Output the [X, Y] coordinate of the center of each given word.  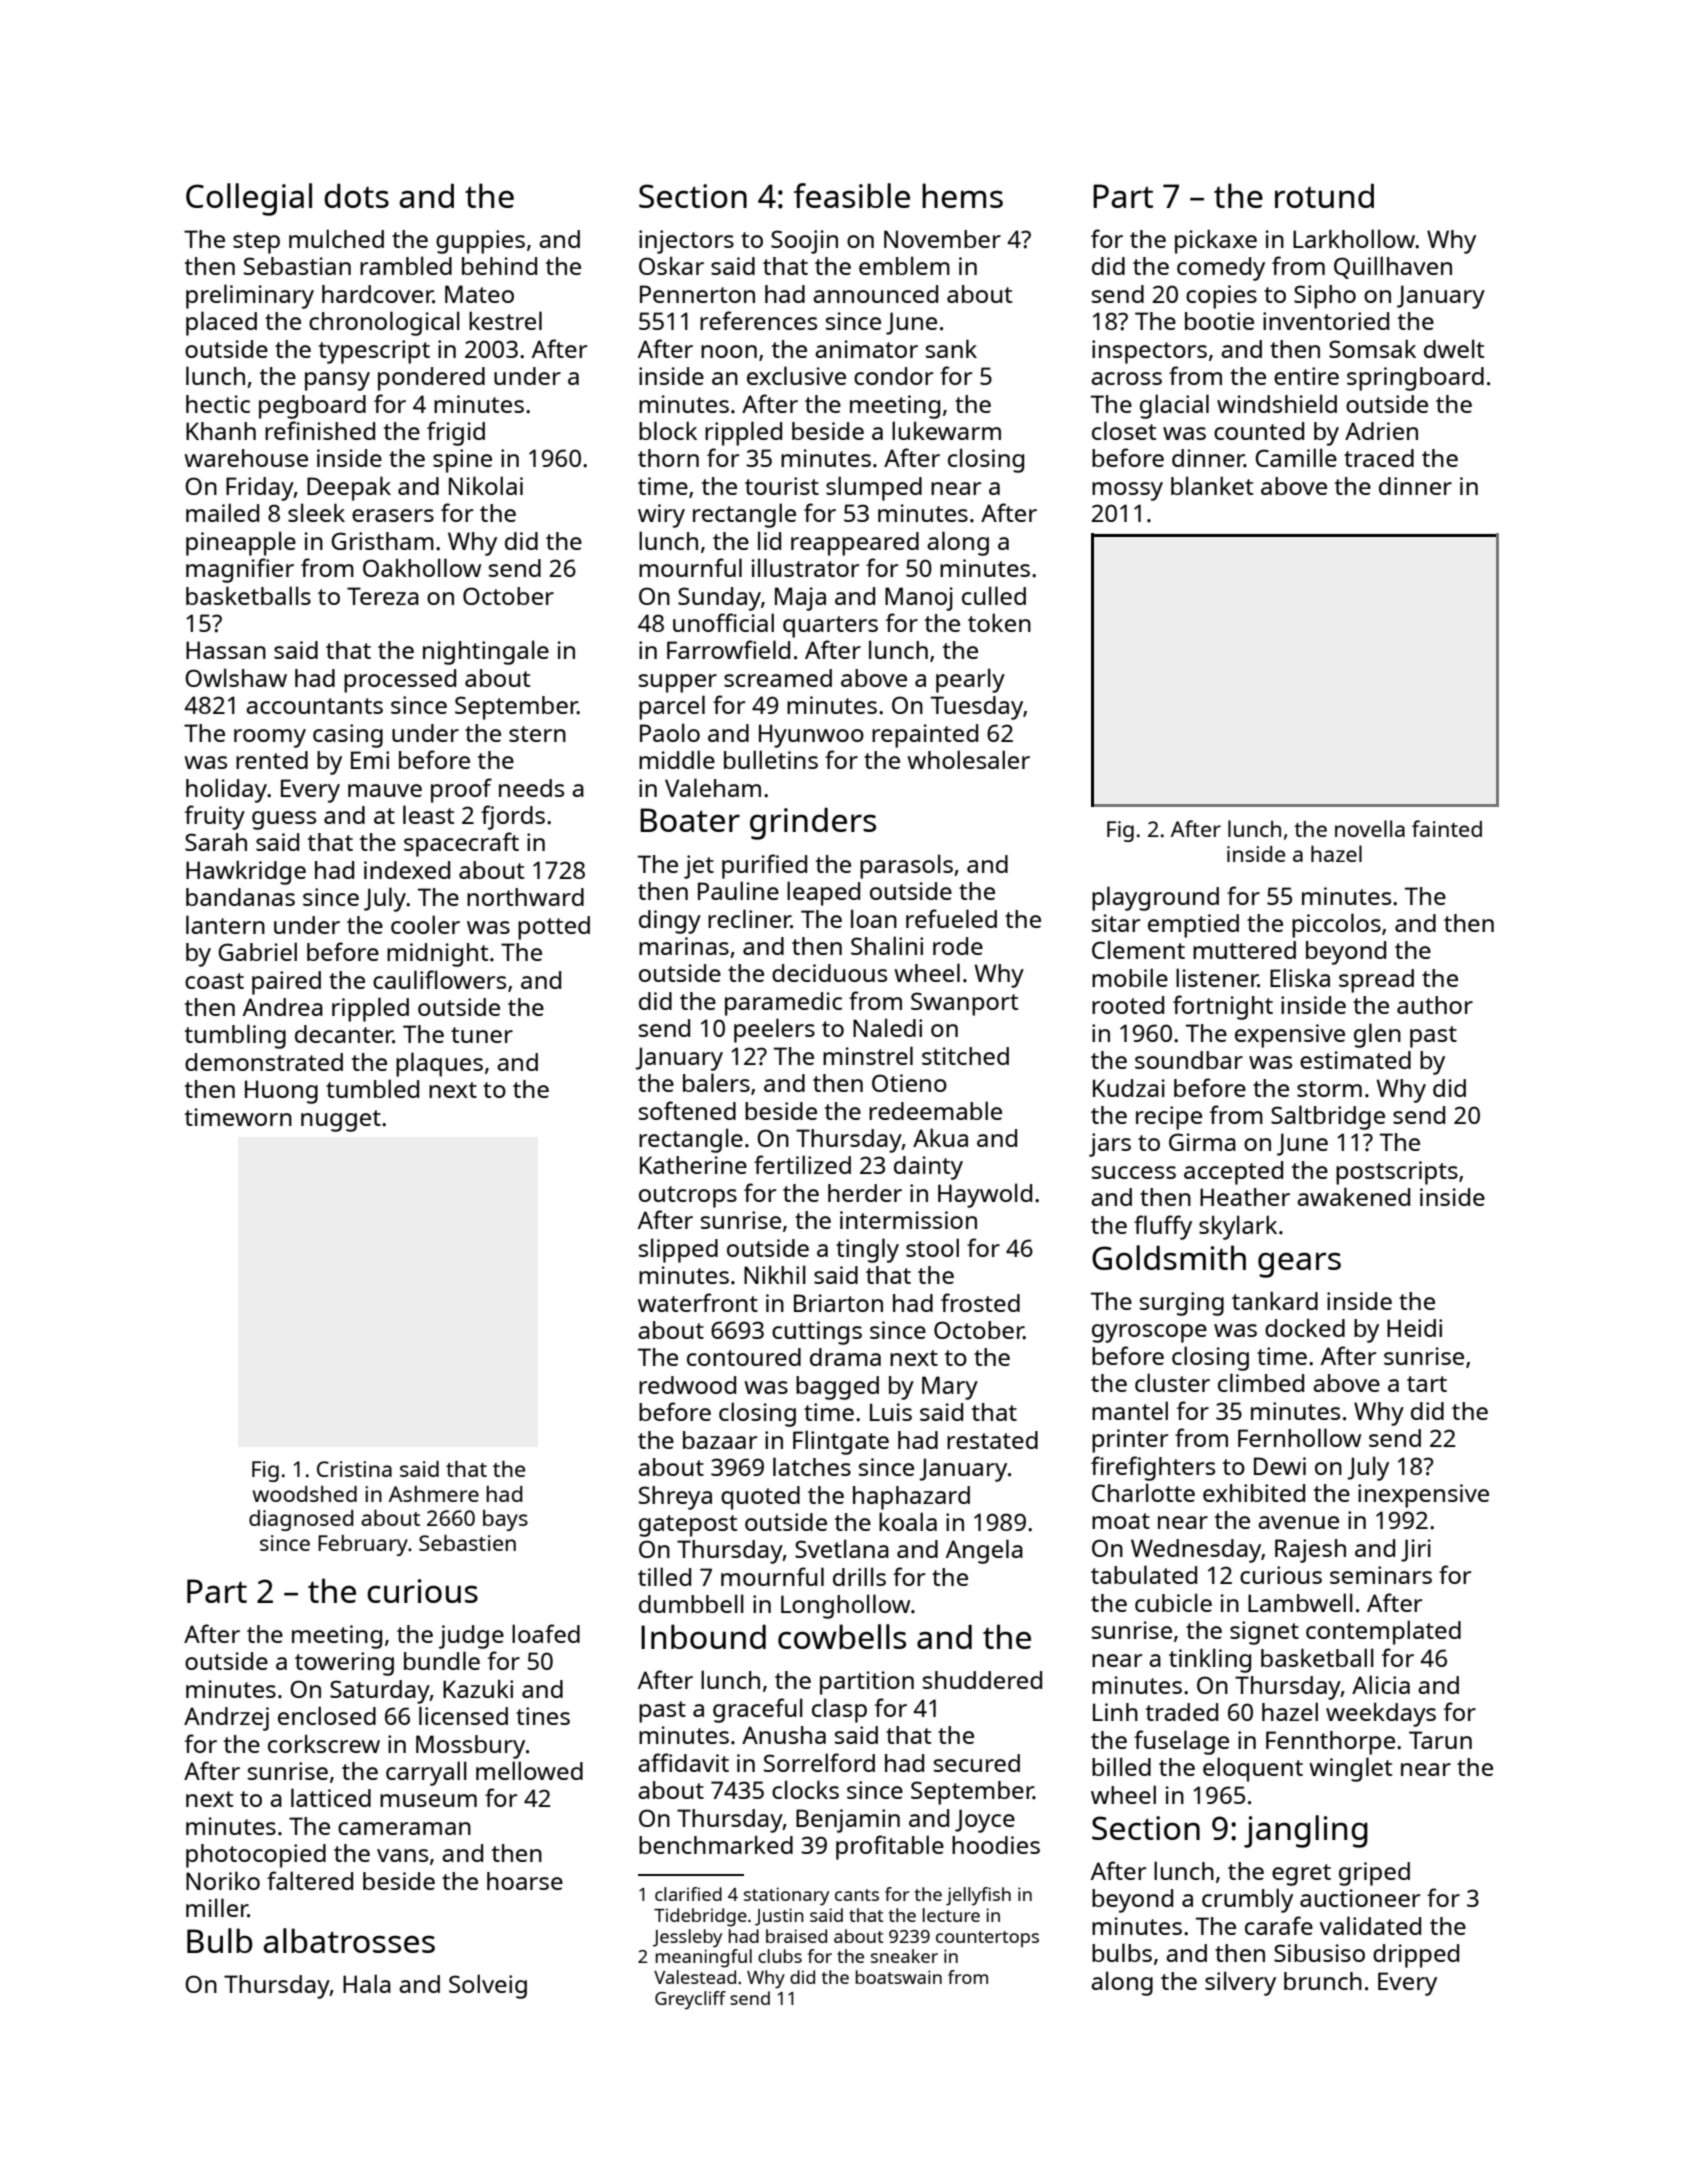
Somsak [1372, 348]
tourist [782, 486]
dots [356, 196]
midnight [437, 955]
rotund [1324, 196]
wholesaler [968, 759]
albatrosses [349, 1940]
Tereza [383, 596]
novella [1370, 828]
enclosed [327, 1715]
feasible [852, 195]
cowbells [842, 1636]
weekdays [1381, 1715]
